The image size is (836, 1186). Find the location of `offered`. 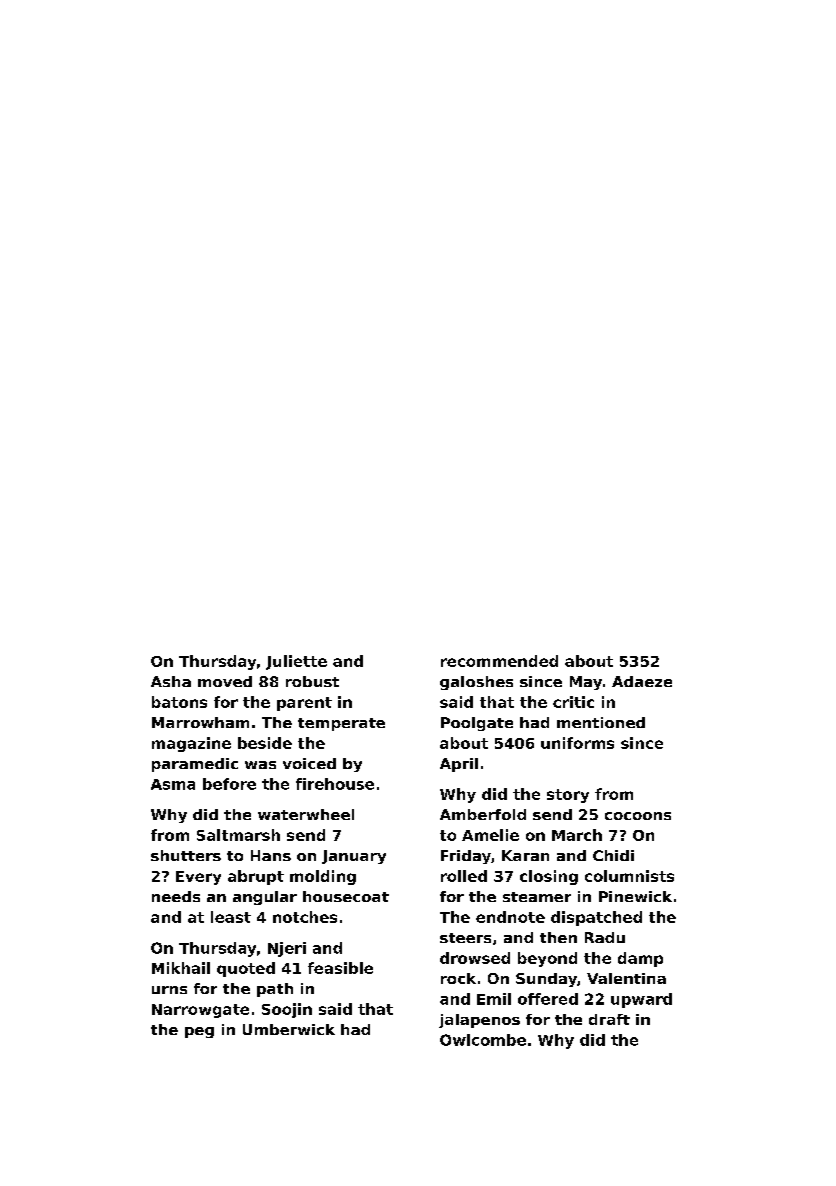

offered is located at coordinates (548, 999).
